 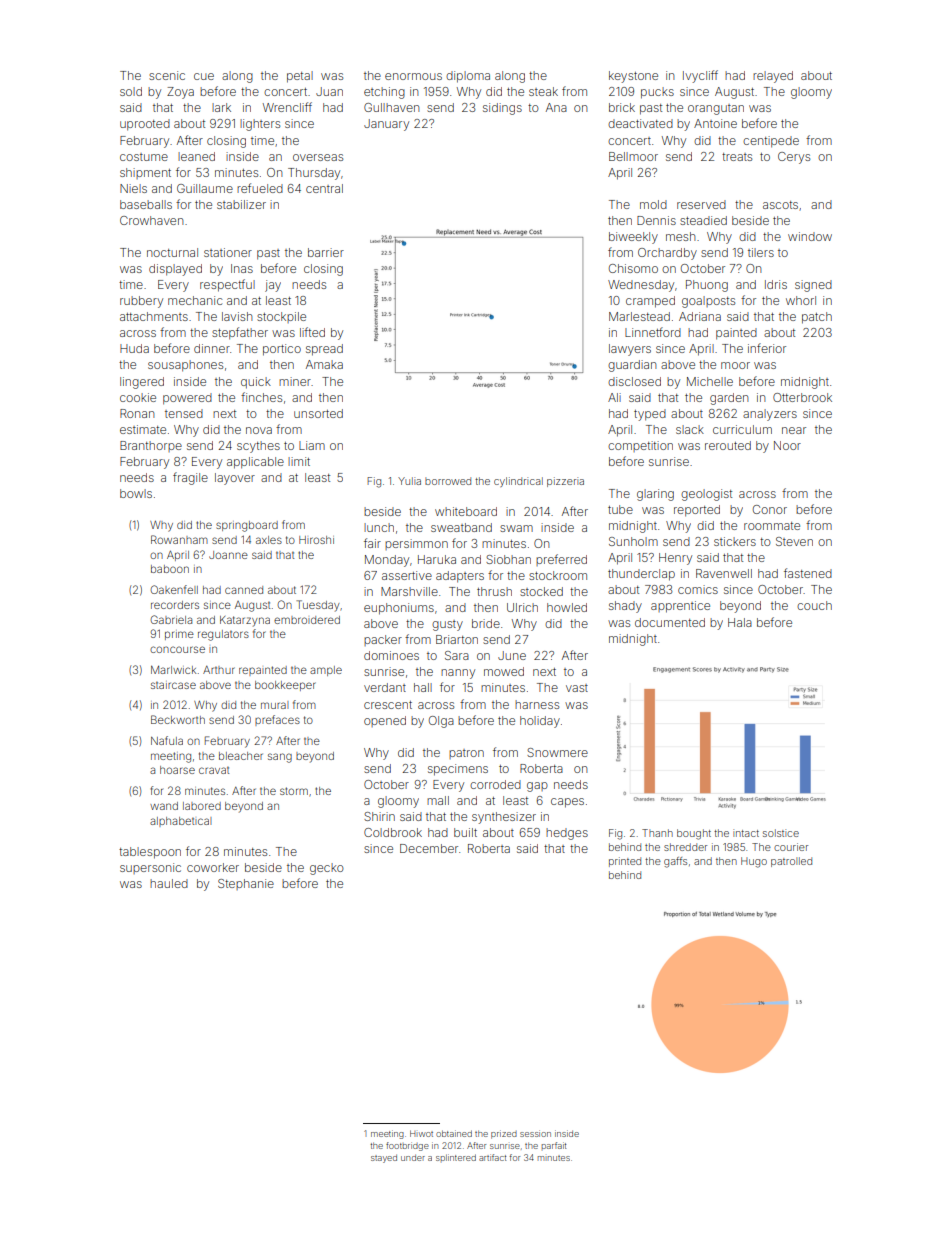 What do you see at coordinates (808, 573) in the screenshot?
I see `fastened` at bounding box center [808, 573].
